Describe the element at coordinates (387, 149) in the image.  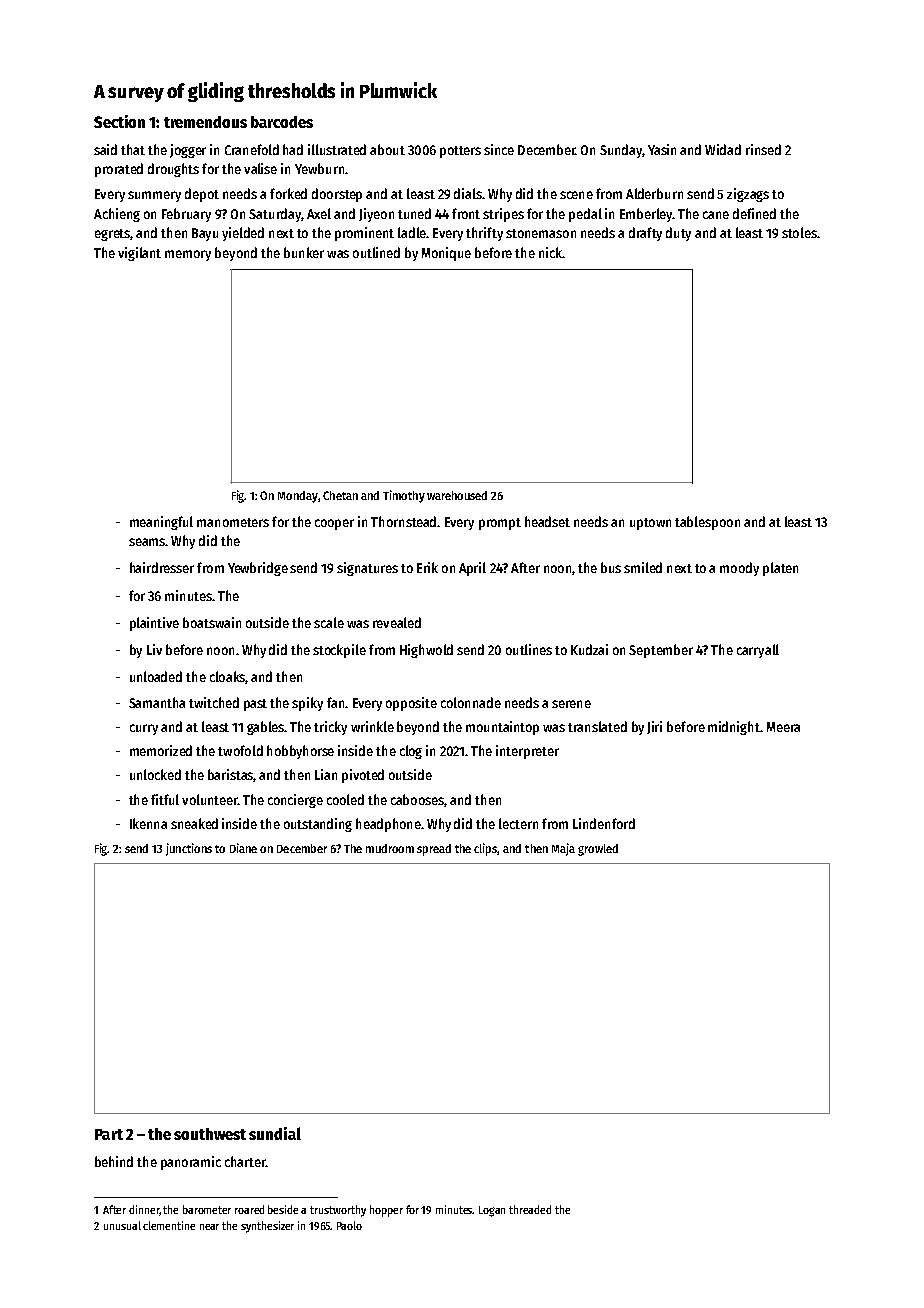
I see `about` at that location.
